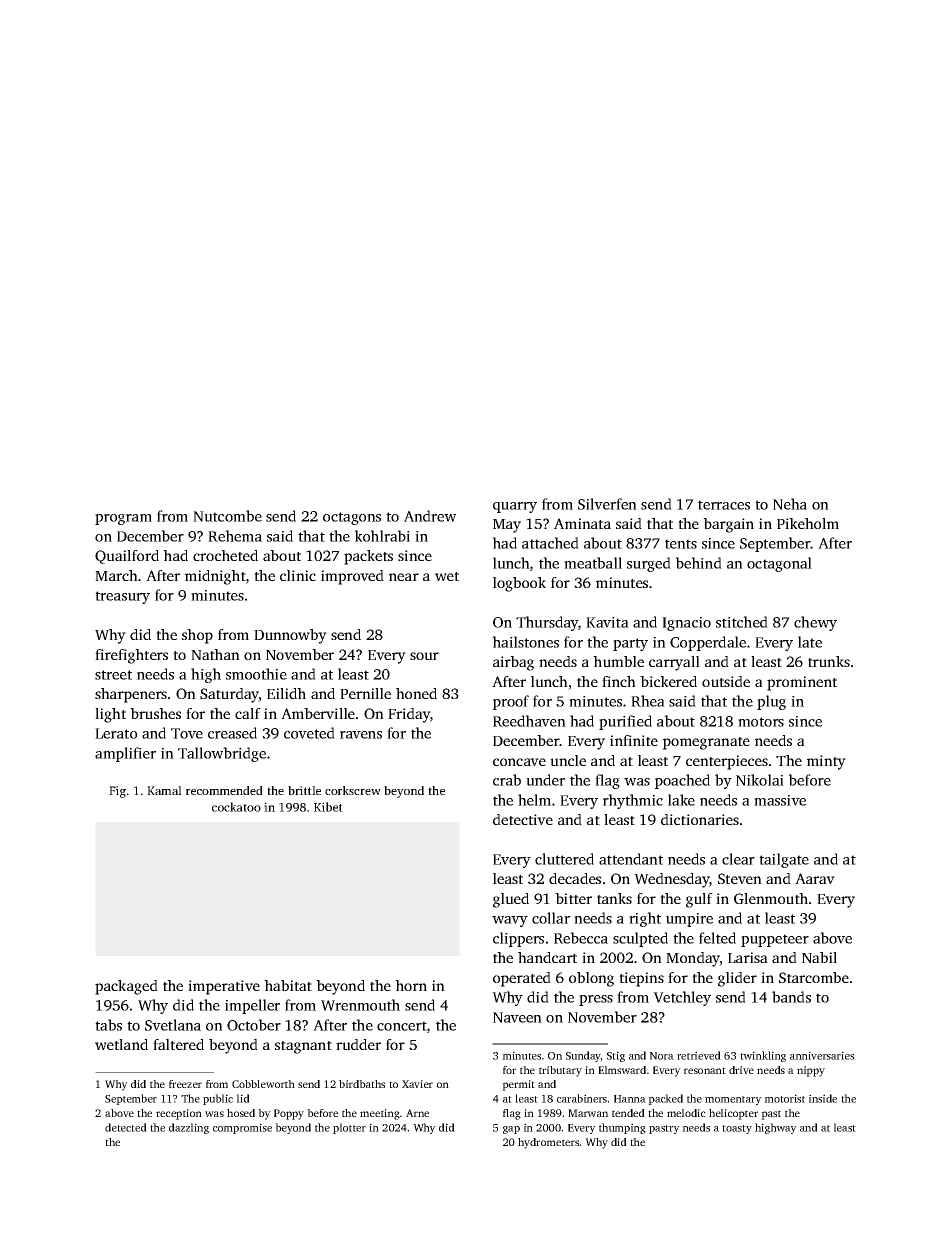 The image size is (952, 1233). Describe the element at coordinates (224, 987) in the image. I see `imperative` at that location.
